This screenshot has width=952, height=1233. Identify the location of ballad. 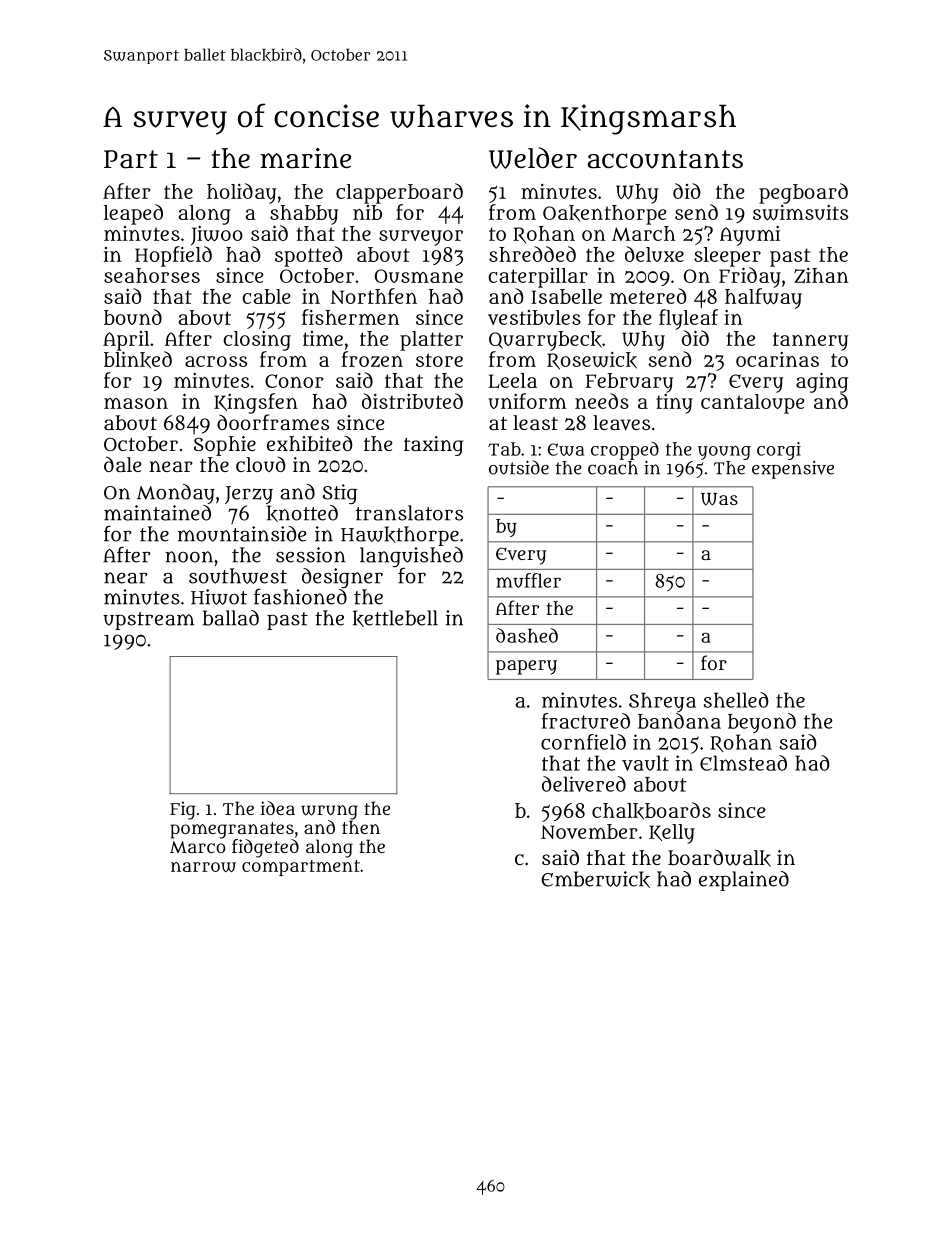
(231, 618).
